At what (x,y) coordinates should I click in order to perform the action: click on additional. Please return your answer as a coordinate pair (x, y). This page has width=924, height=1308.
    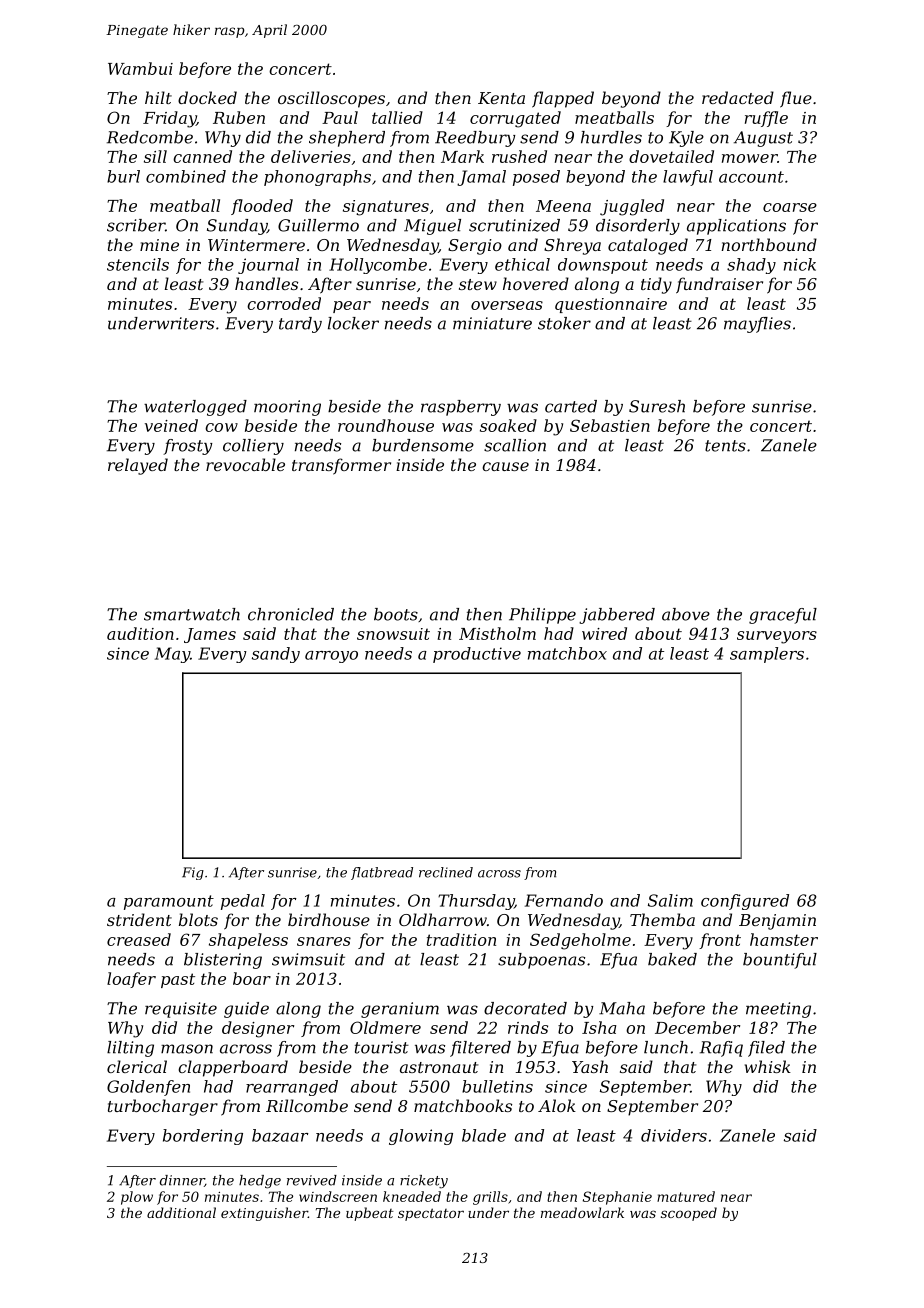
    Looking at the image, I should click on (181, 1212).
